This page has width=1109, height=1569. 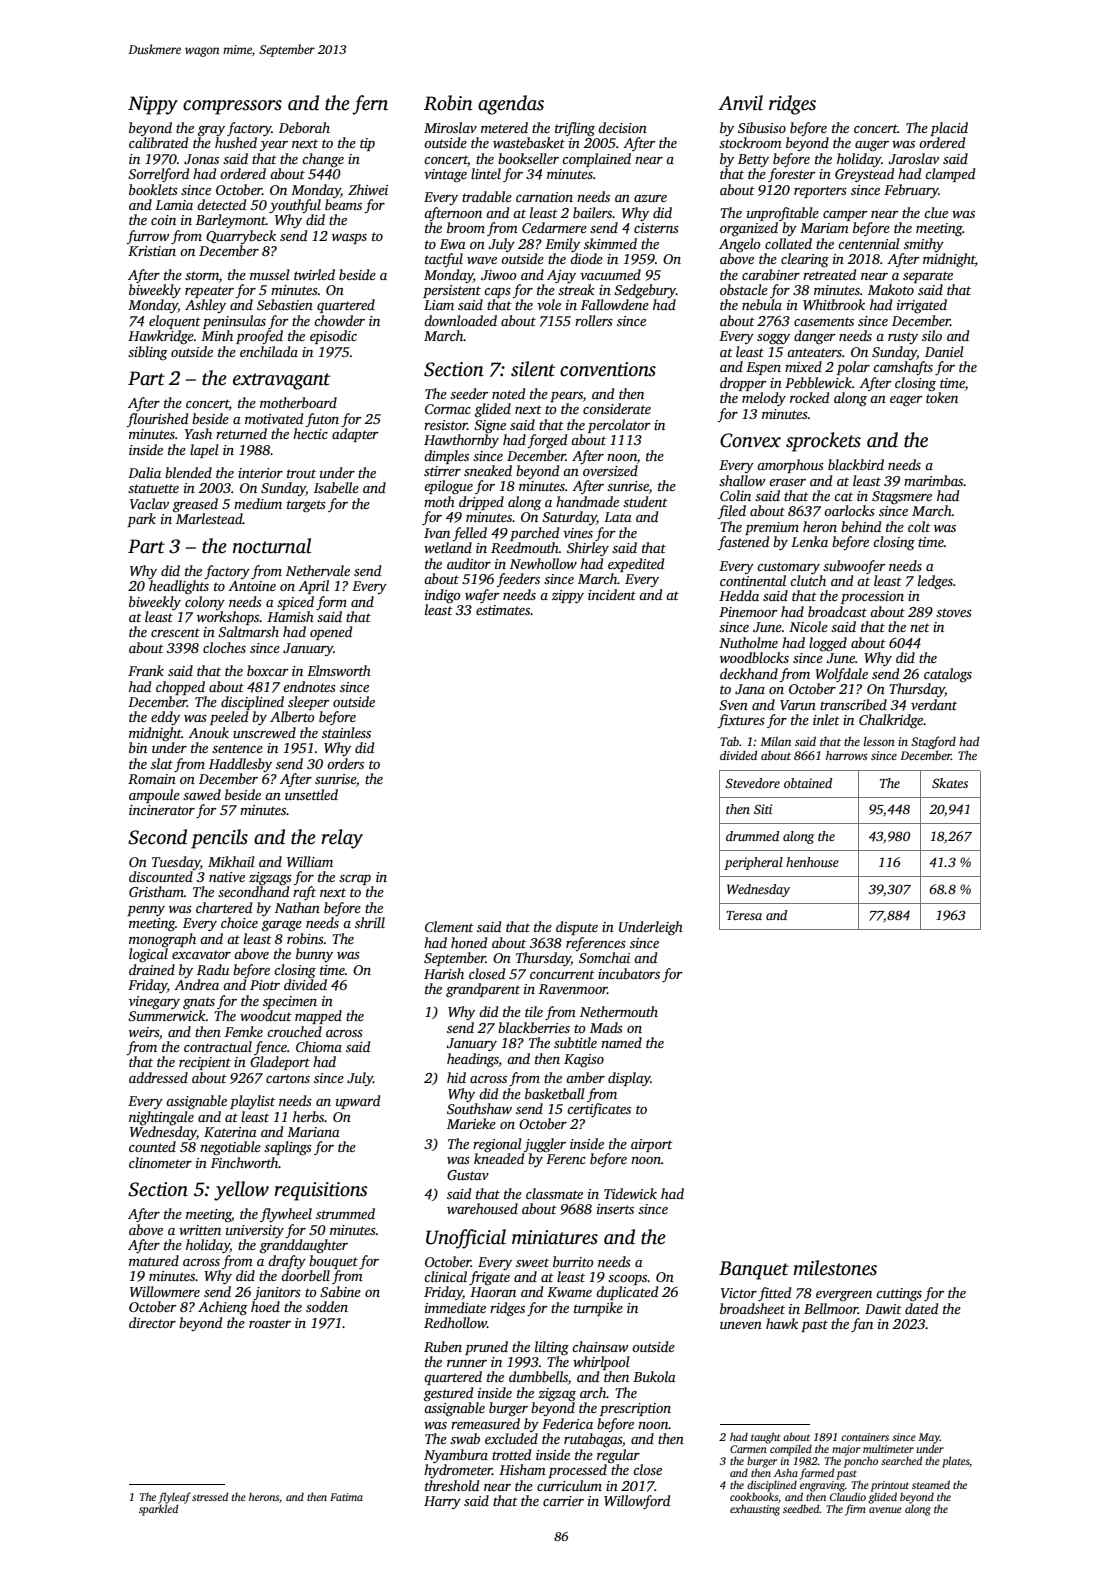 What do you see at coordinates (239, 922) in the page?
I see `choice` at bounding box center [239, 922].
